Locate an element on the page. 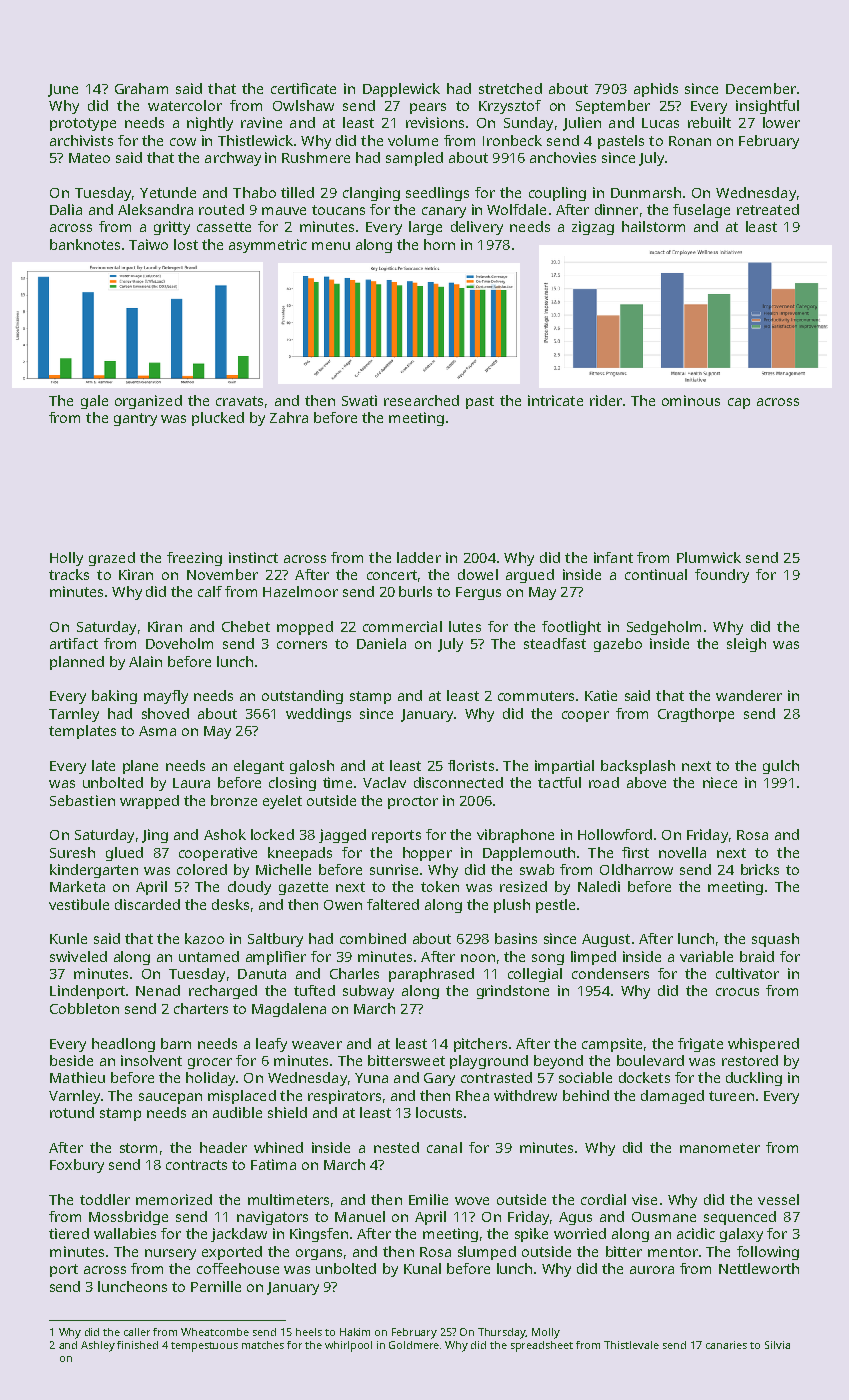 The width and height of the image is (849, 1400). aphids is located at coordinates (656, 90).
